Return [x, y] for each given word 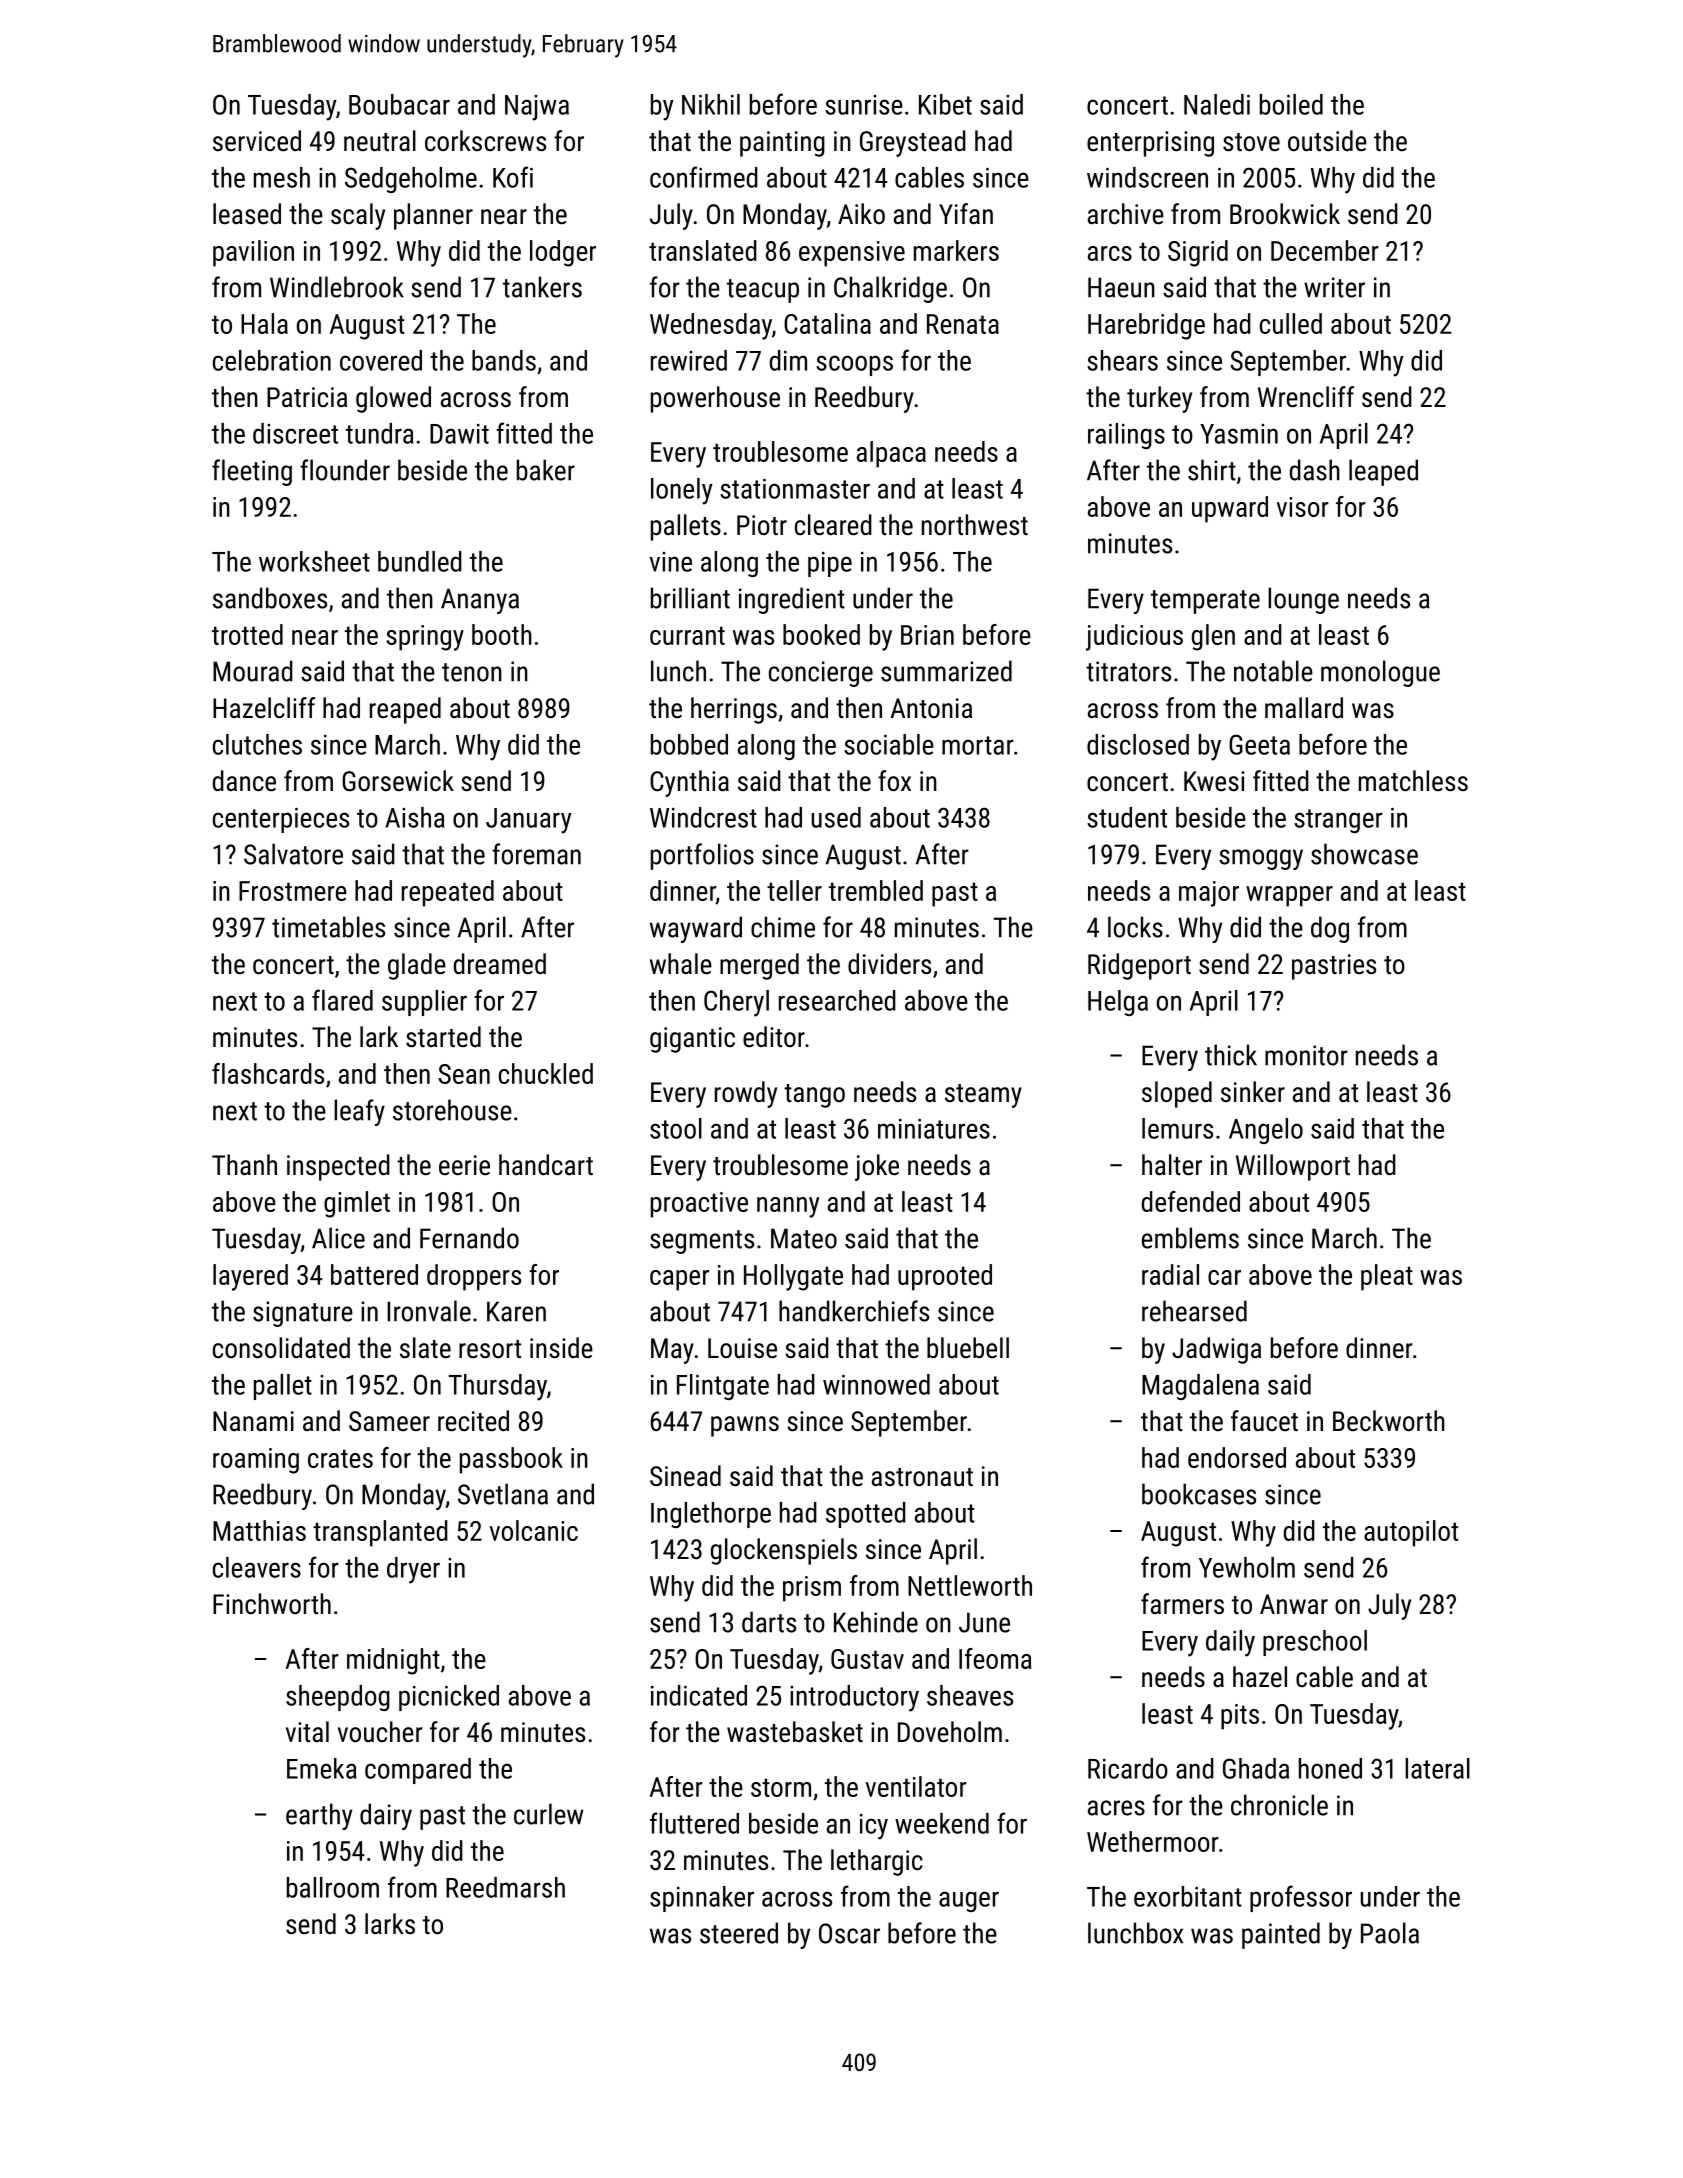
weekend [942, 1823]
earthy [319, 1816]
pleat [1387, 1277]
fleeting [252, 472]
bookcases [1199, 1494]
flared [342, 1000]
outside [1327, 141]
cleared [833, 525]
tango [814, 1096]
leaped [1383, 472]
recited [473, 1421]
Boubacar [399, 104]
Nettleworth [970, 1585]
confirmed [704, 177]
